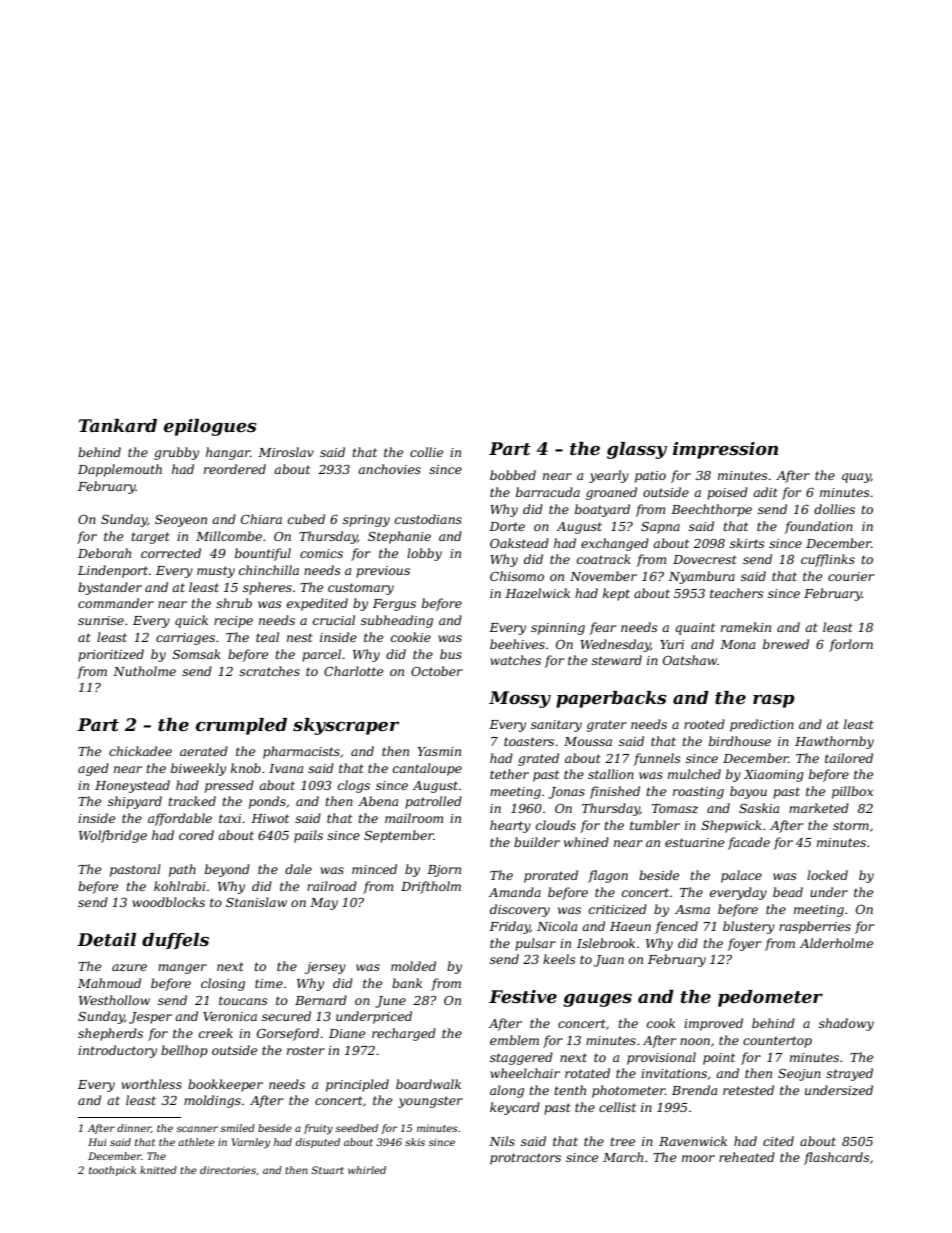 This screenshot has height=1233, width=952. What do you see at coordinates (515, 892) in the screenshot?
I see `Amanda` at bounding box center [515, 892].
